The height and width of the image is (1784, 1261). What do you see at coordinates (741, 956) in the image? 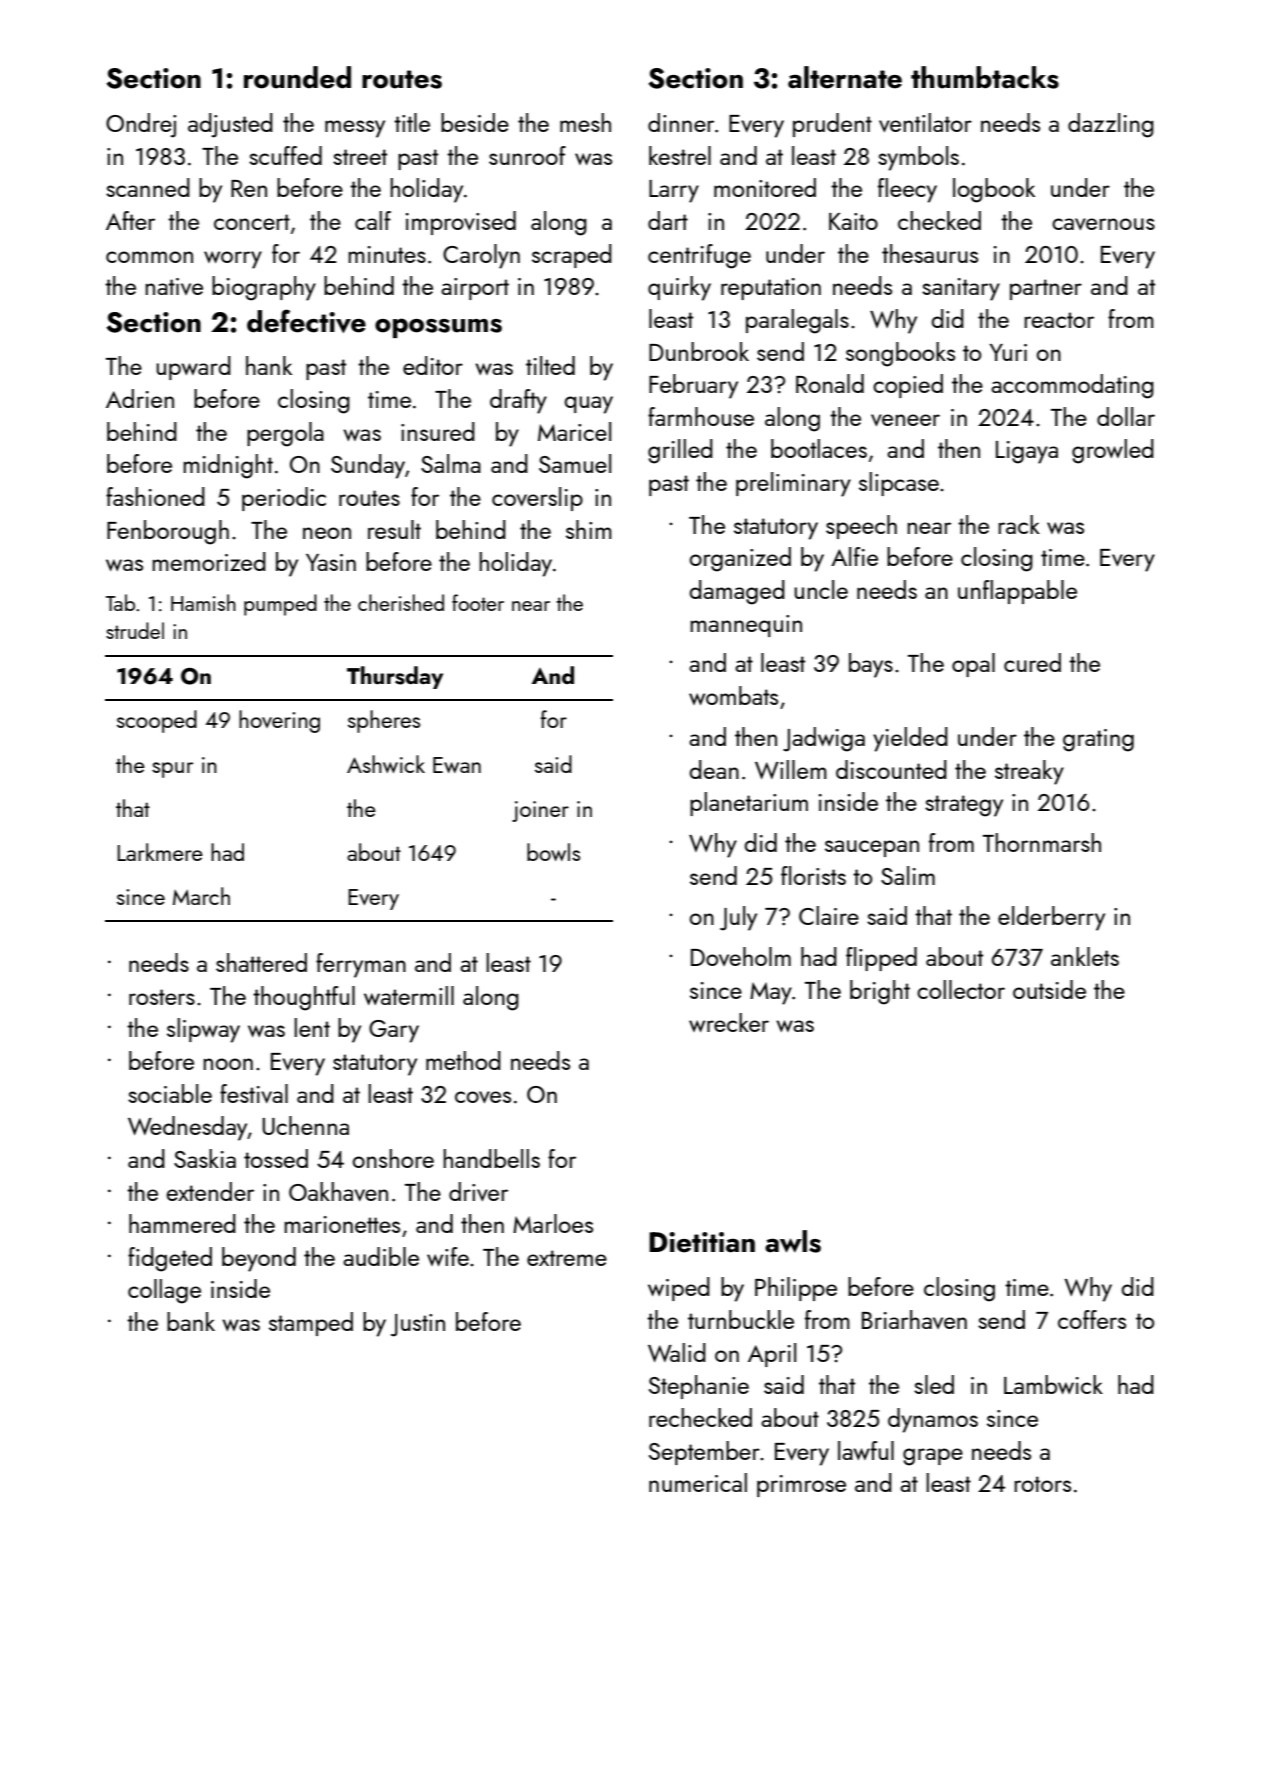
I see `Doveholm` at bounding box center [741, 956].
